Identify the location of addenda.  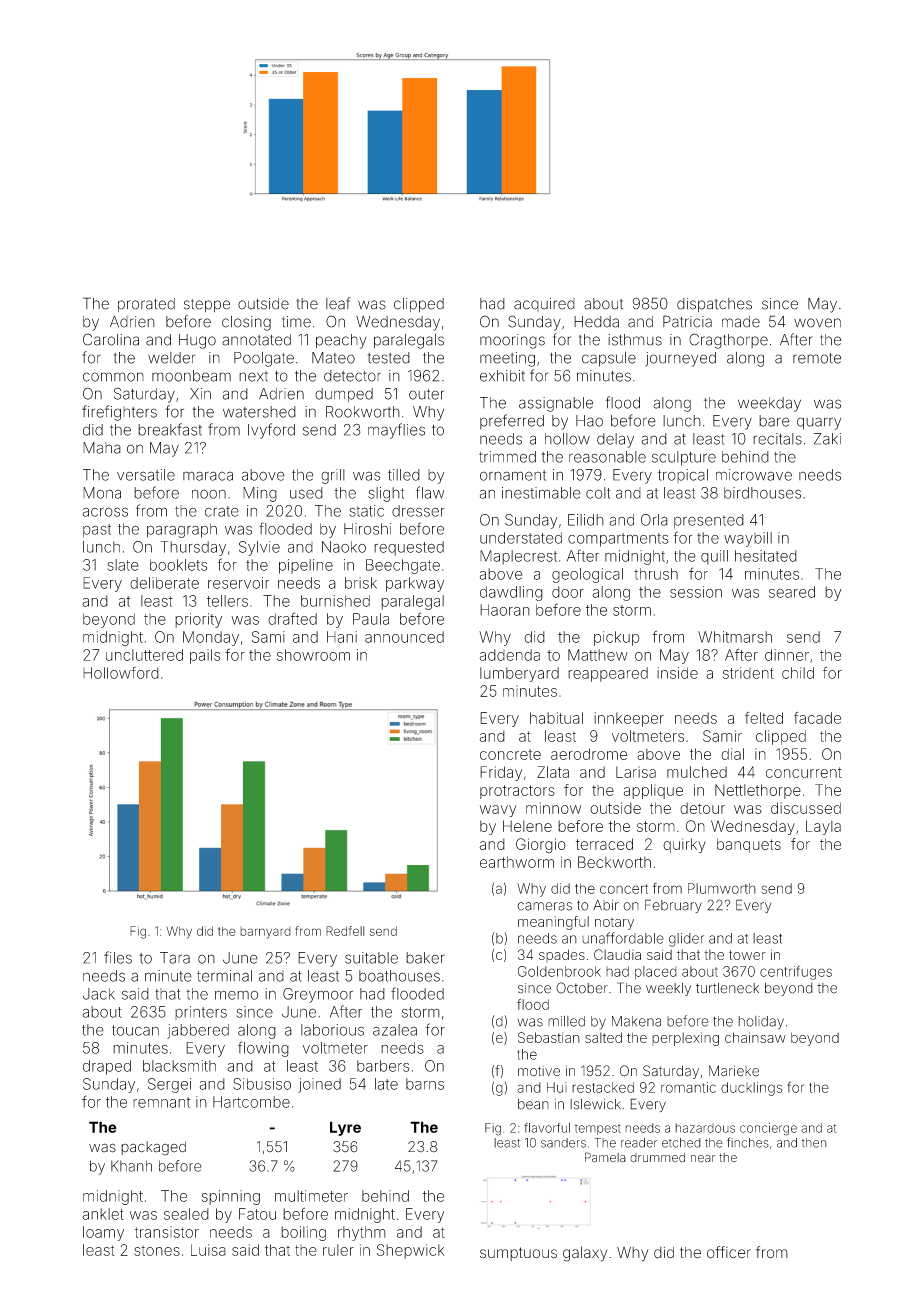
(510, 655).
